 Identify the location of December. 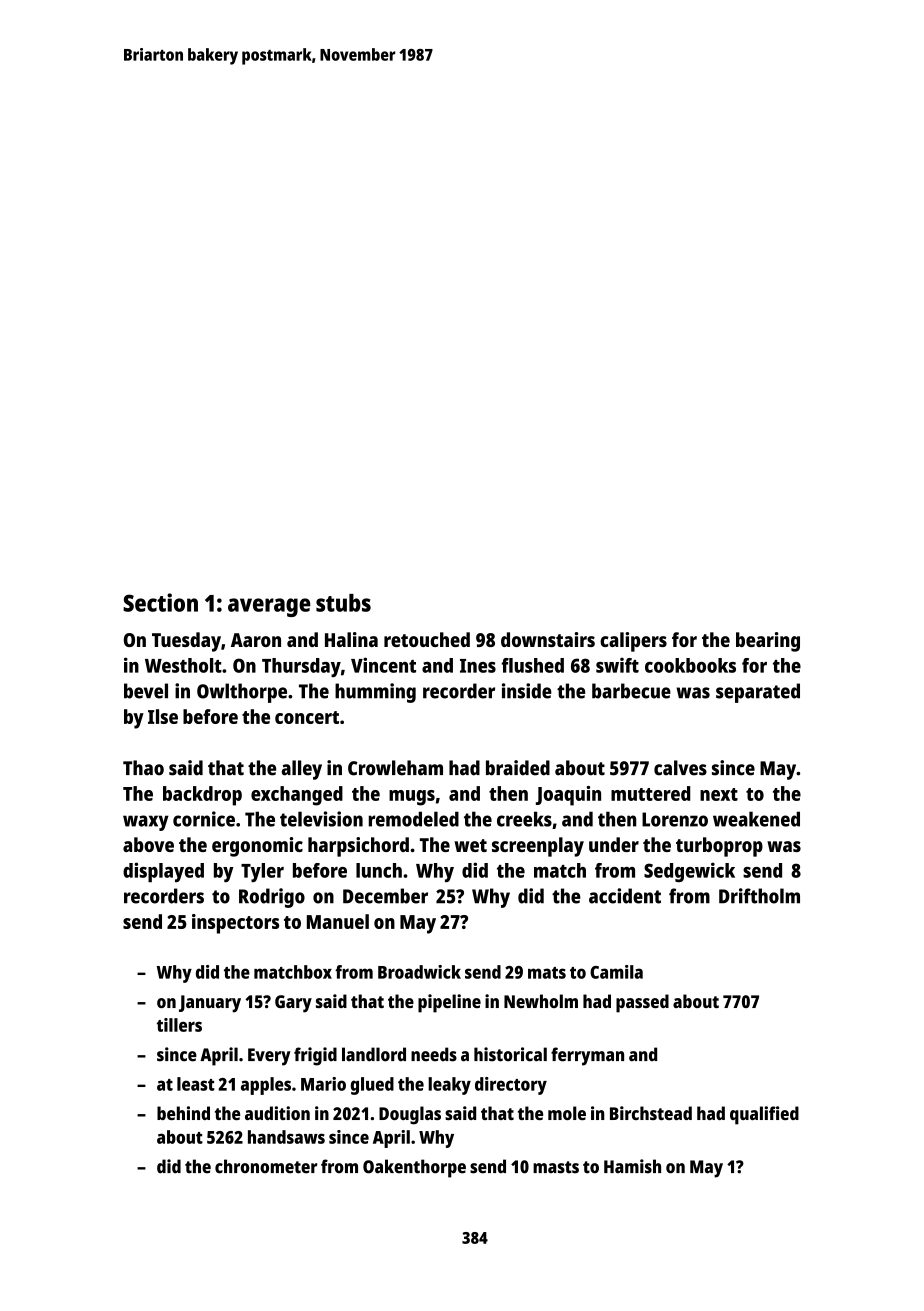
(385, 896).
